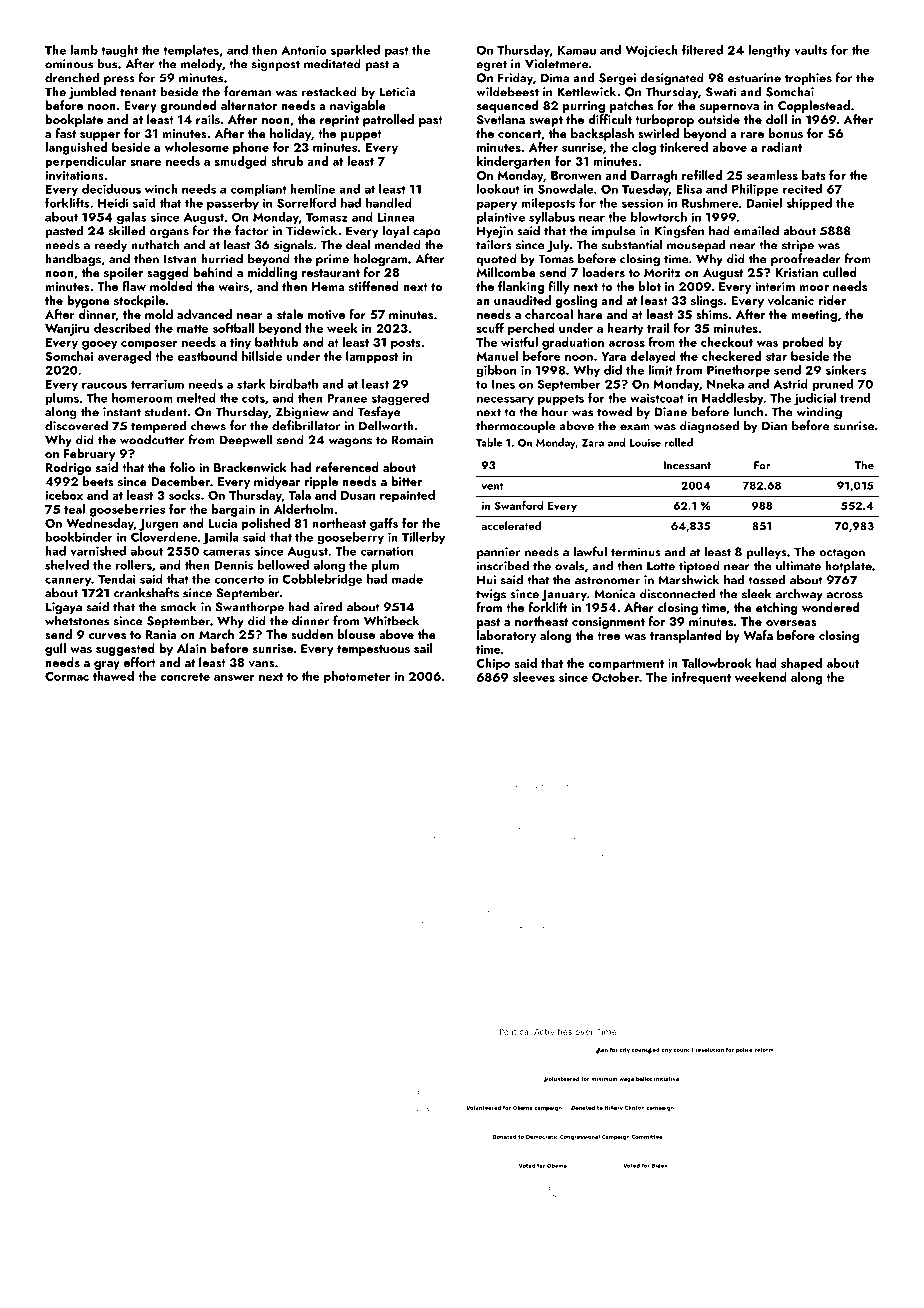  What do you see at coordinates (146, 163) in the page?
I see `snare` at bounding box center [146, 163].
